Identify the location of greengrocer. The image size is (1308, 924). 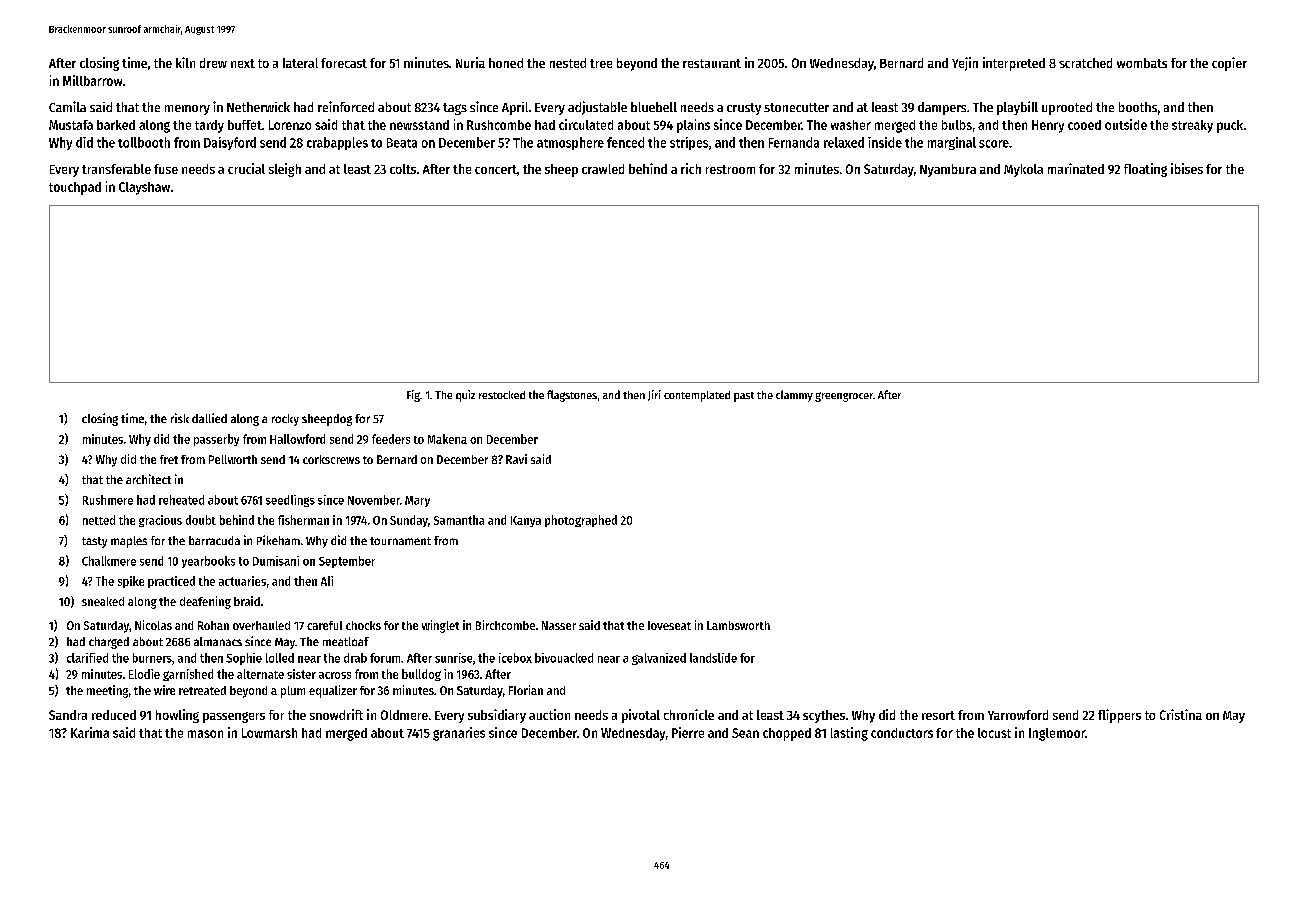
(844, 397).
